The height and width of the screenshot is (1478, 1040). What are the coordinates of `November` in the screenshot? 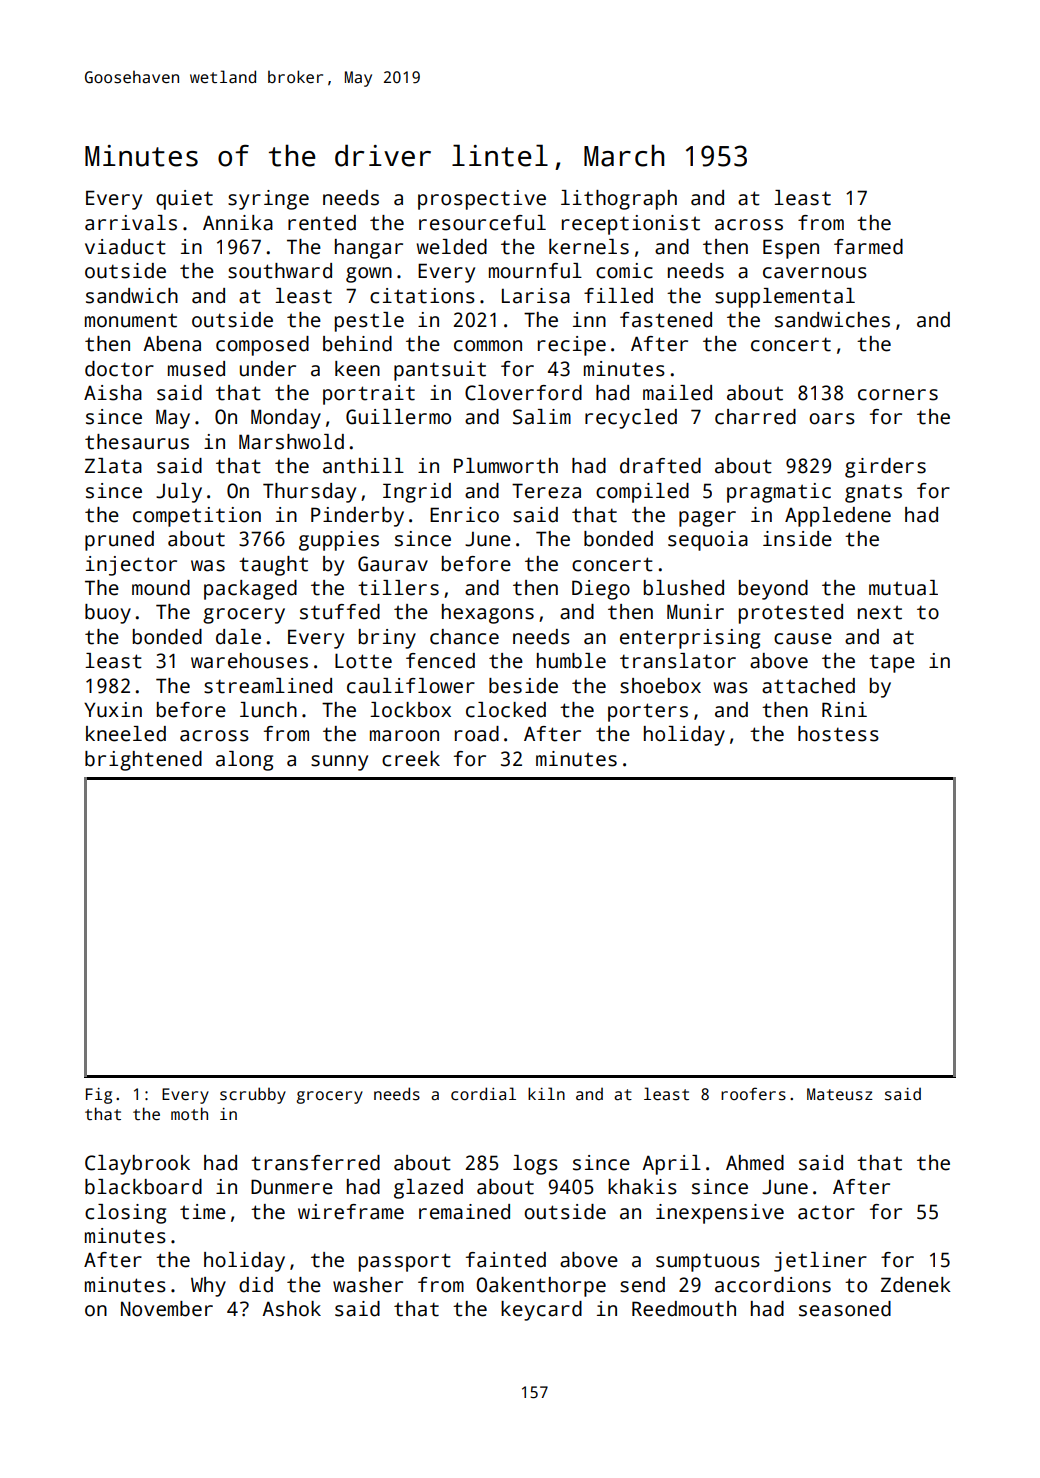 It's located at (167, 1309).
